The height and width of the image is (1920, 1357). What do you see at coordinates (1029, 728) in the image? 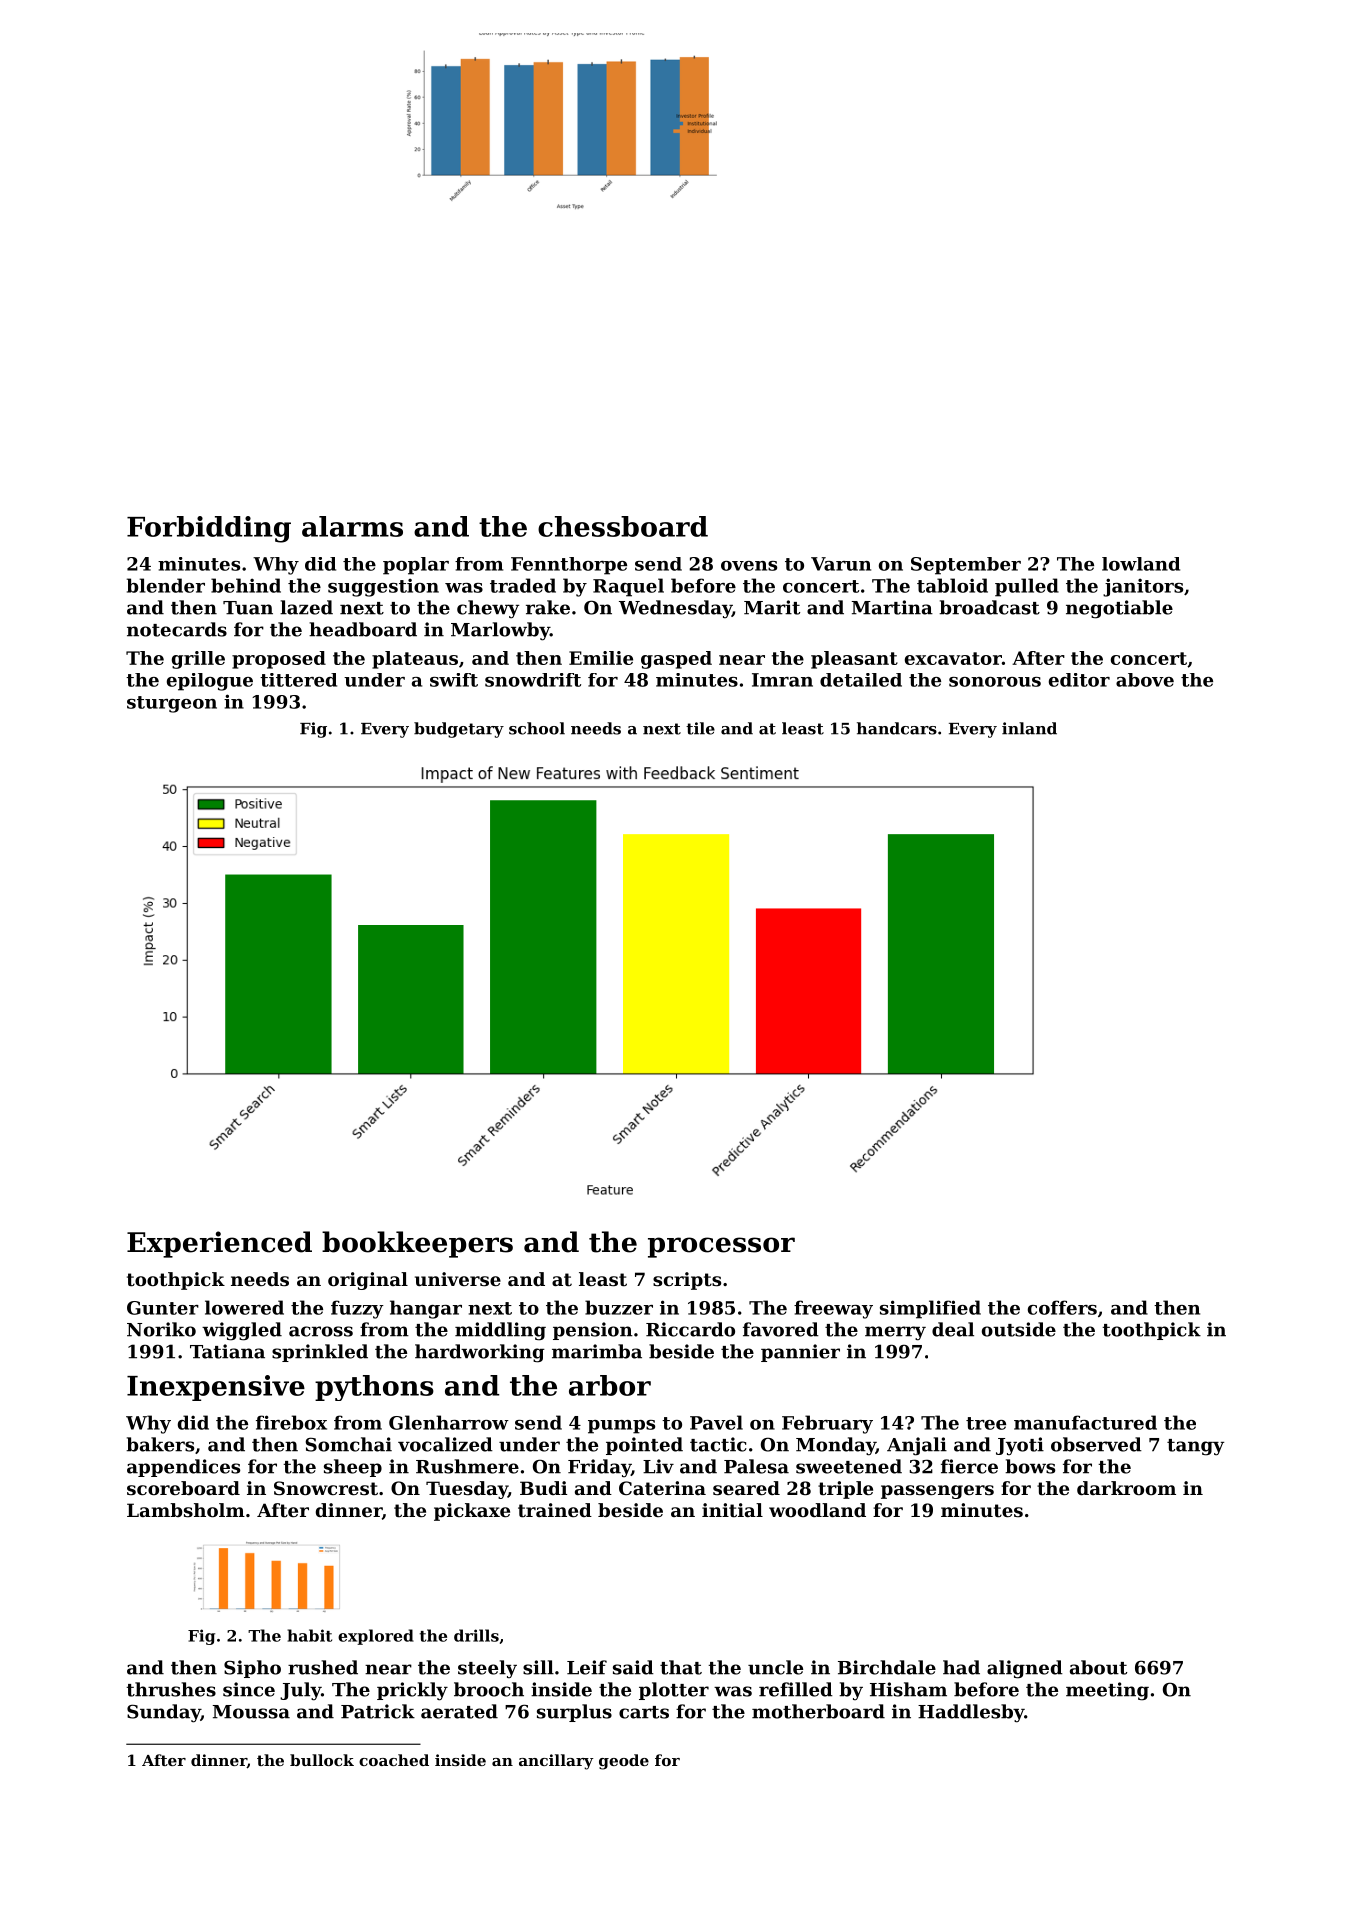
I see `inland` at bounding box center [1029, 728].
